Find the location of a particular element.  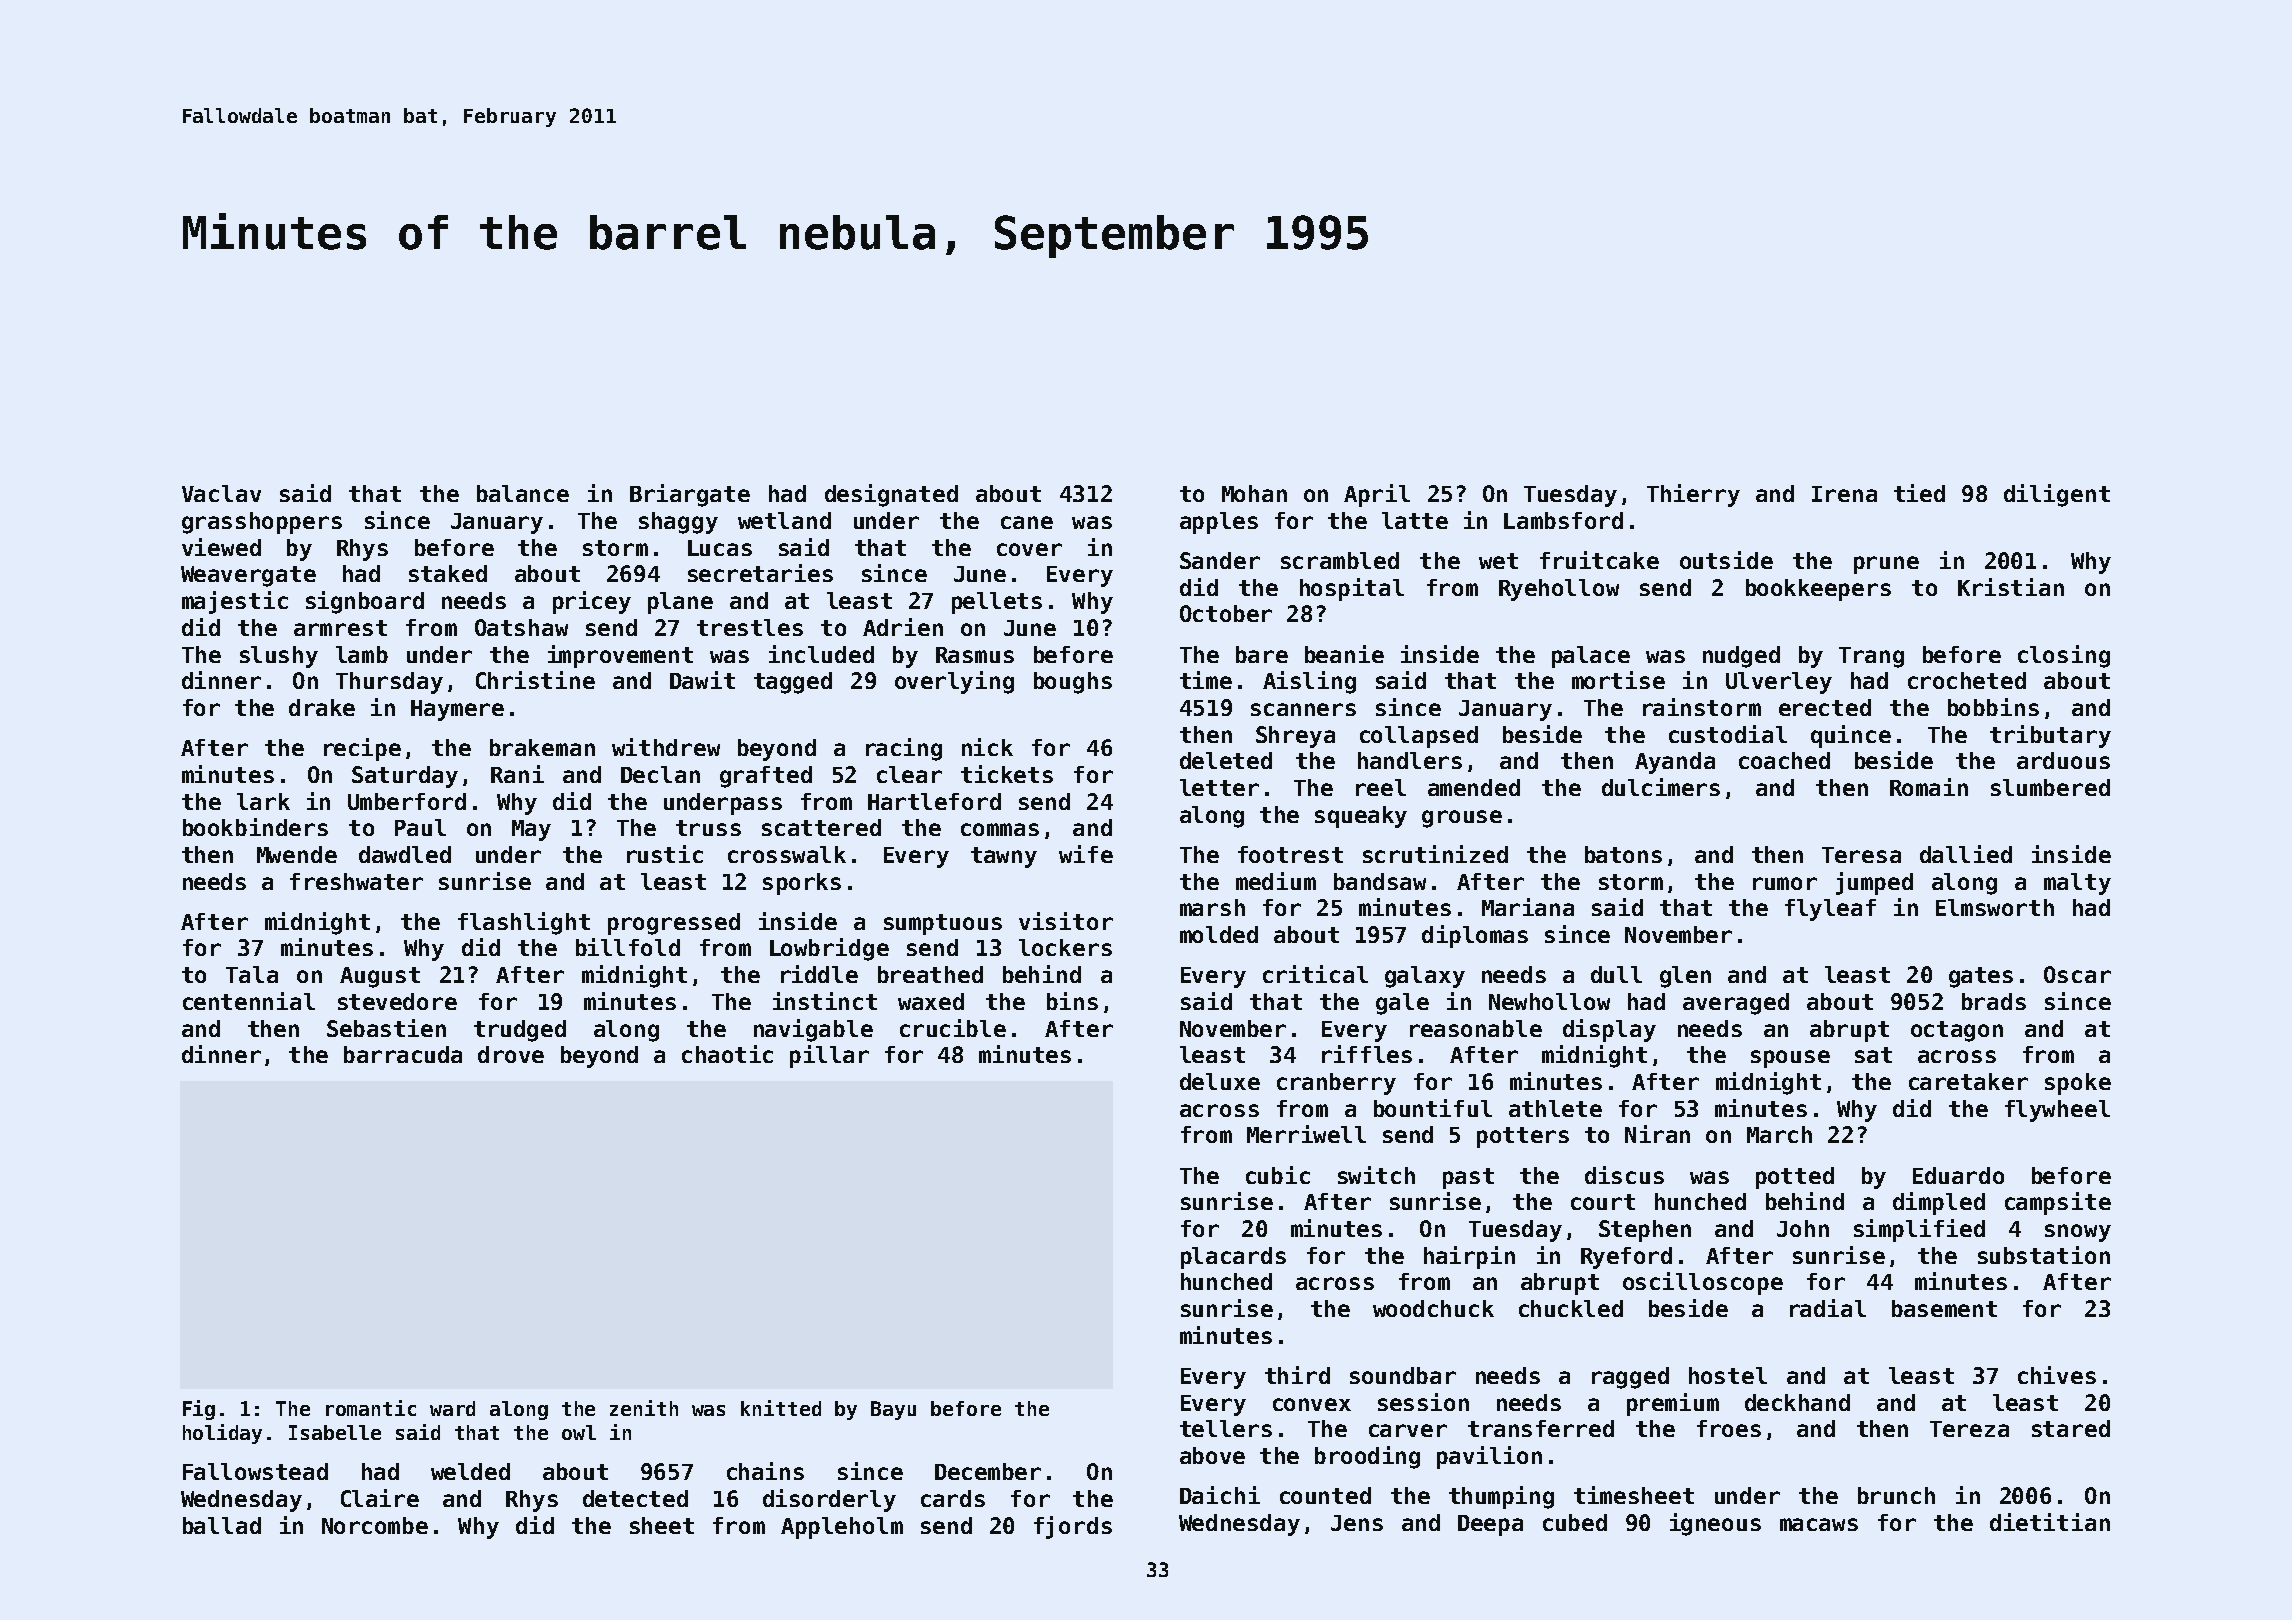

diligent is located at coordinates (2057, 495).
